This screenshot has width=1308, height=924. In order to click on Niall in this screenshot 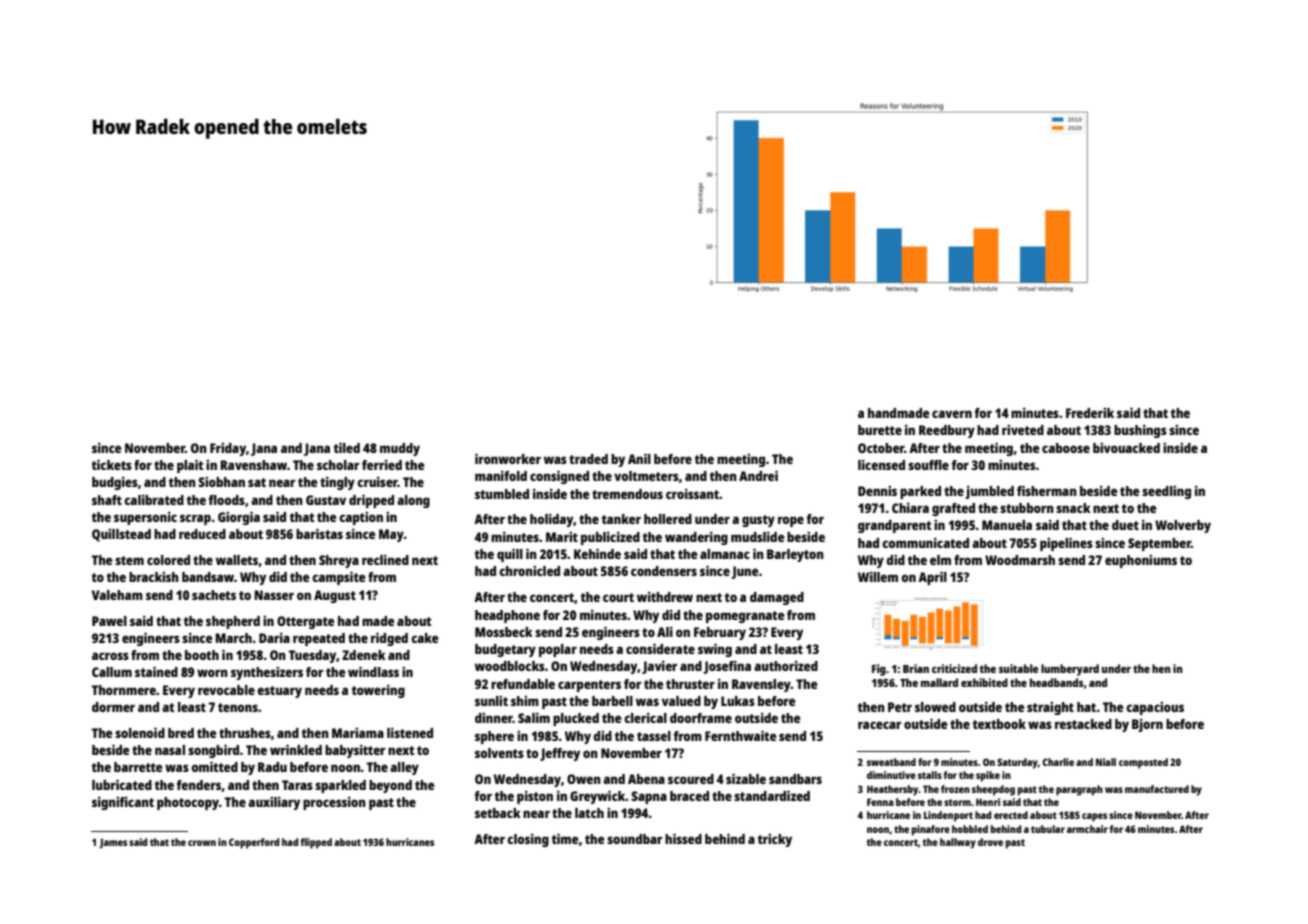, I will do `click(1106, 762)`.
